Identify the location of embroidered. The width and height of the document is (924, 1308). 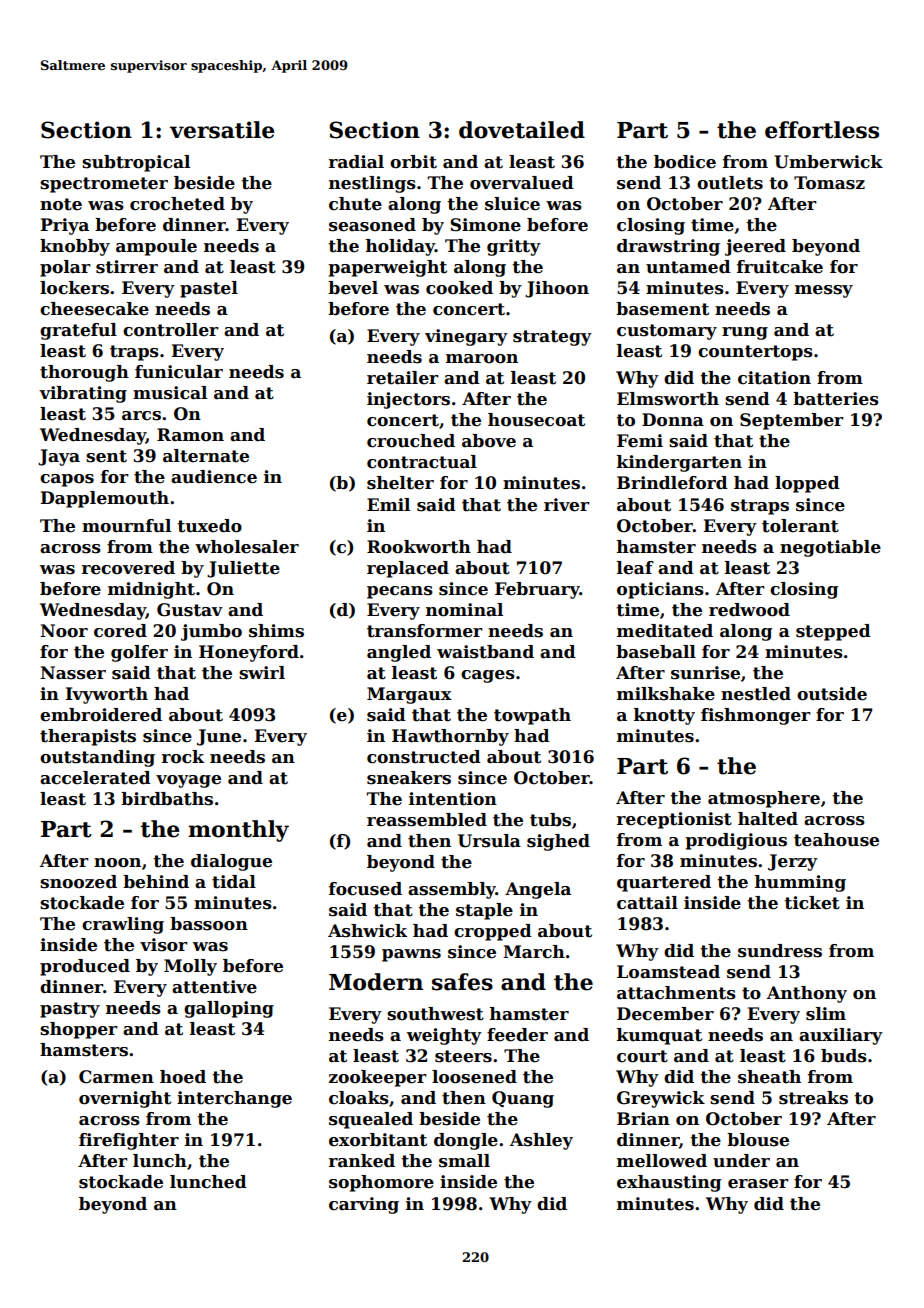
(101, 715).
